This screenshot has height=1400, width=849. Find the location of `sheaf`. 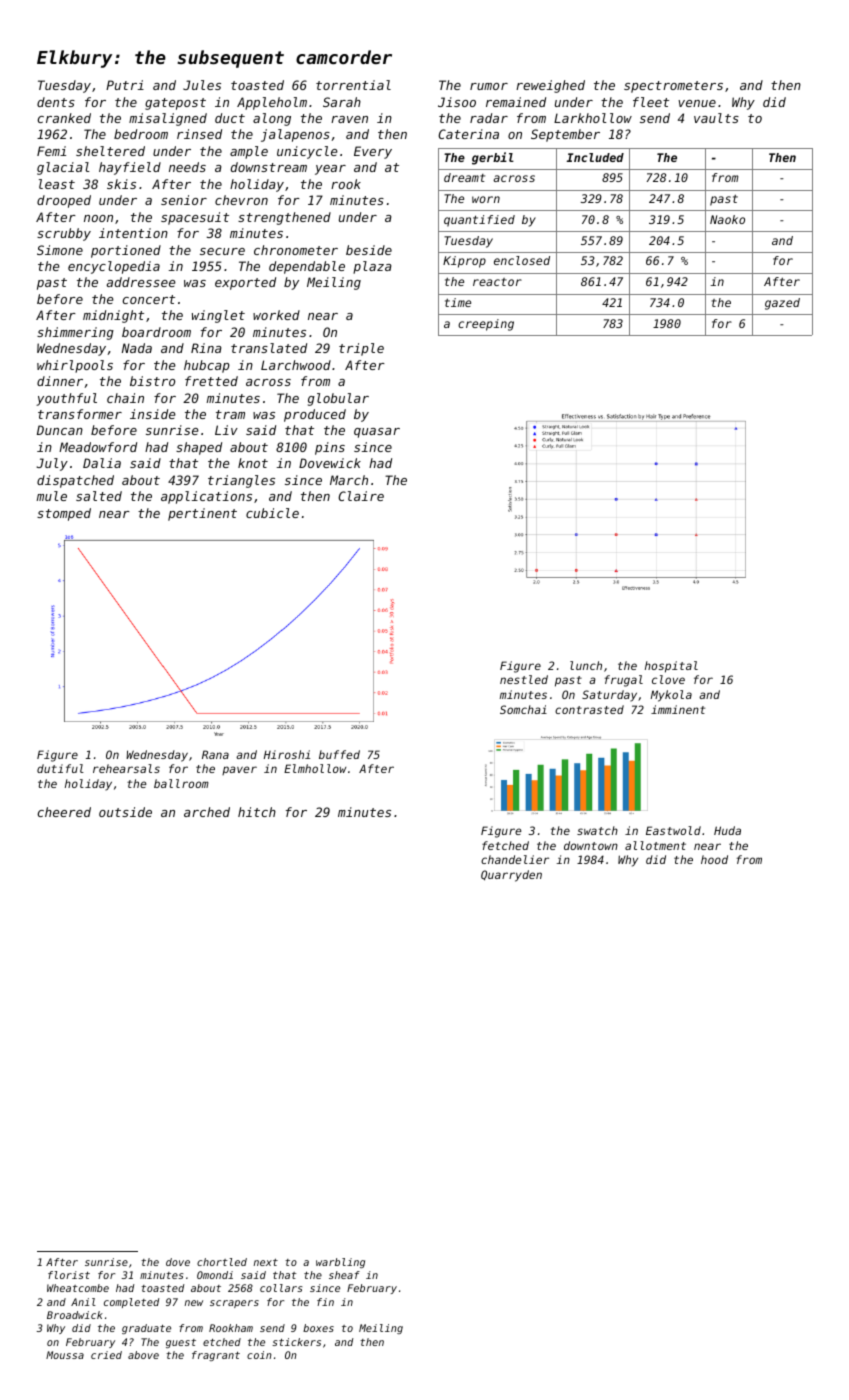

sheaf is located at coordinates (344, 1275).
